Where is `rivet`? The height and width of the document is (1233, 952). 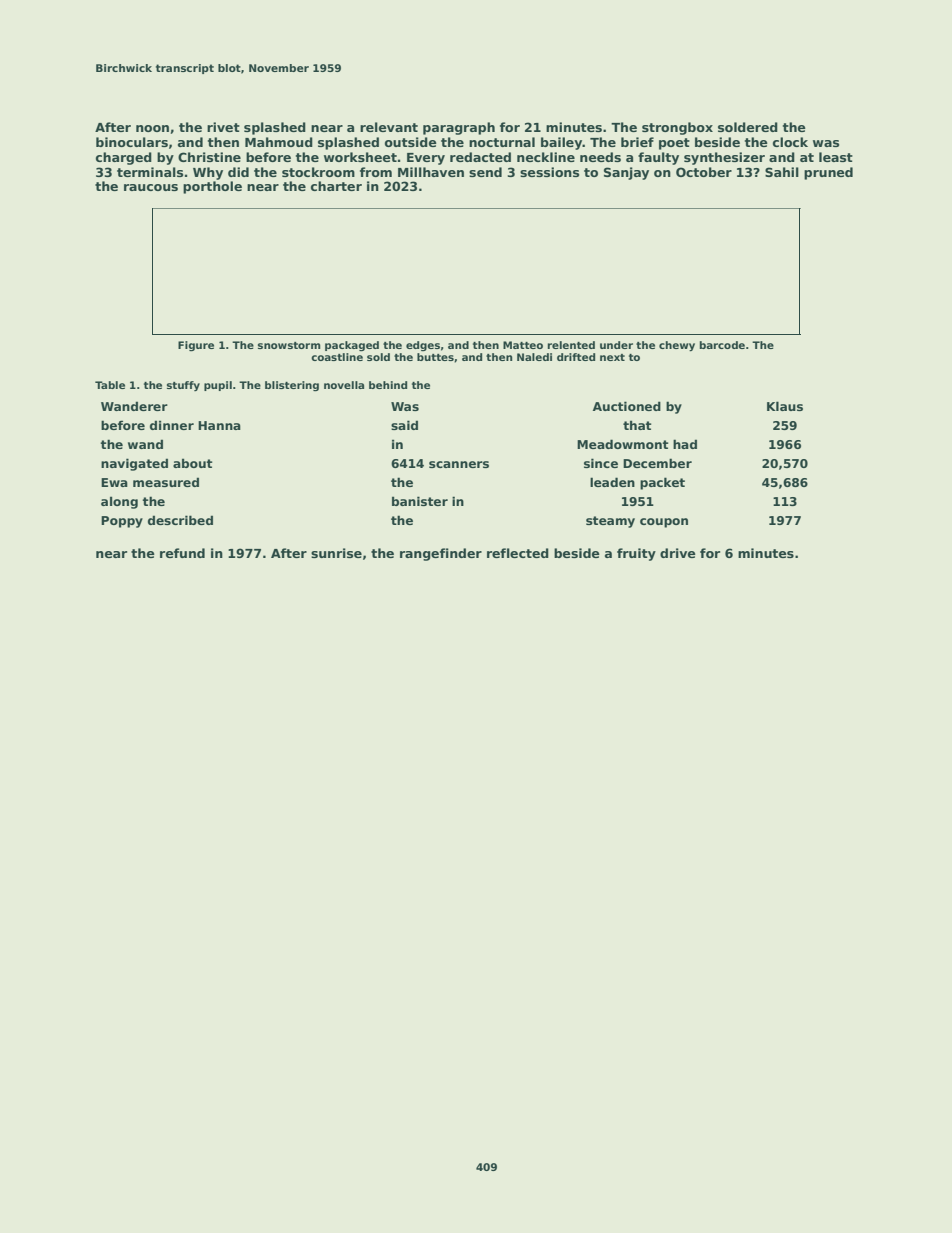
rivet is located at coordinates (223, 127).
